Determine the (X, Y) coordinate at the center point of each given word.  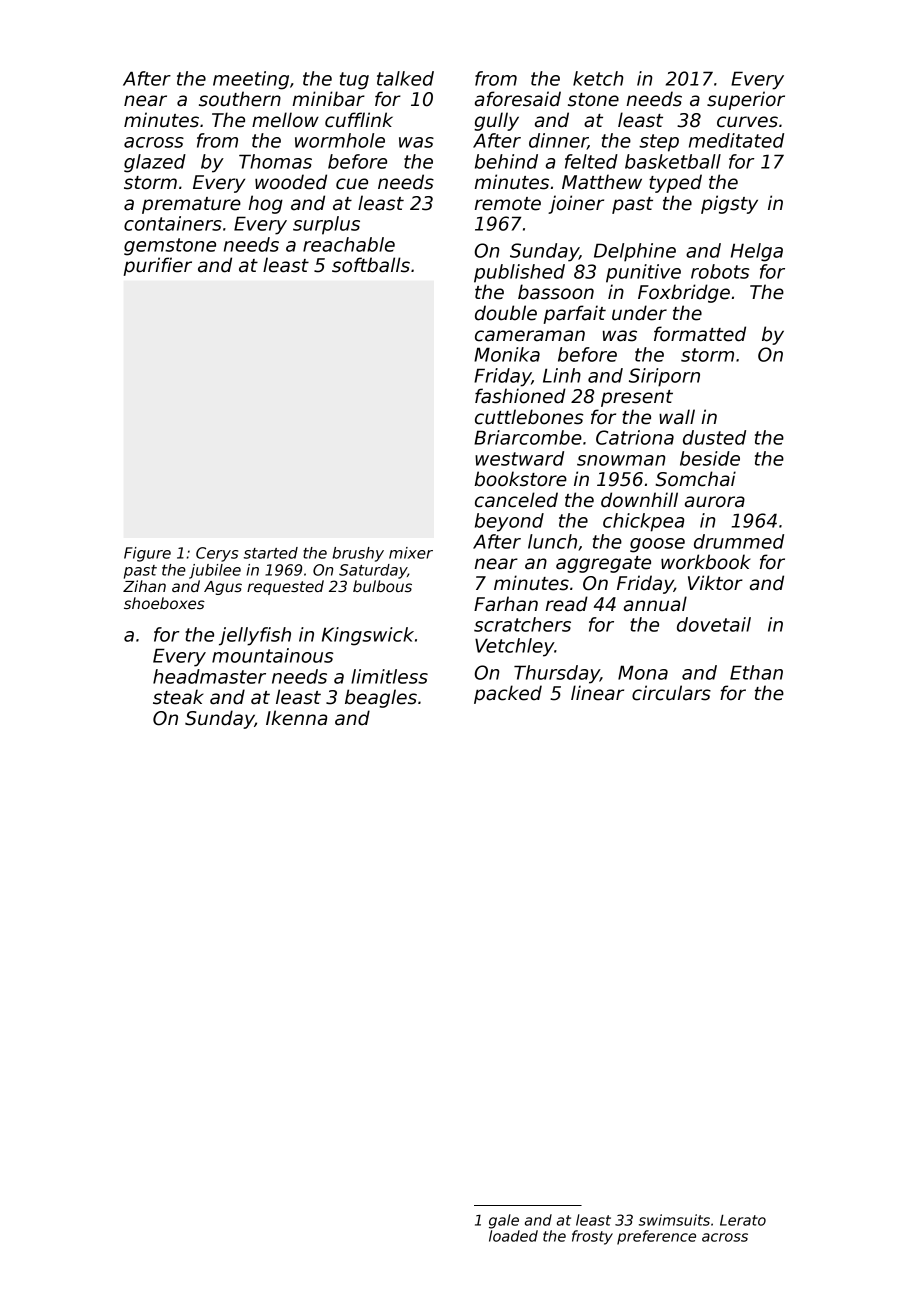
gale (504, 1221)
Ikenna (296, 718)
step (659, 143)
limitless (389, 676)
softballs (371, 265)
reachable (349, 244)
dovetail (714, 624)
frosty (592, 1237)
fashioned (520, 396)
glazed (155, 163)
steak (178, 697)
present (637, 398)
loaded (513, 1236)
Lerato (743, 1220)
